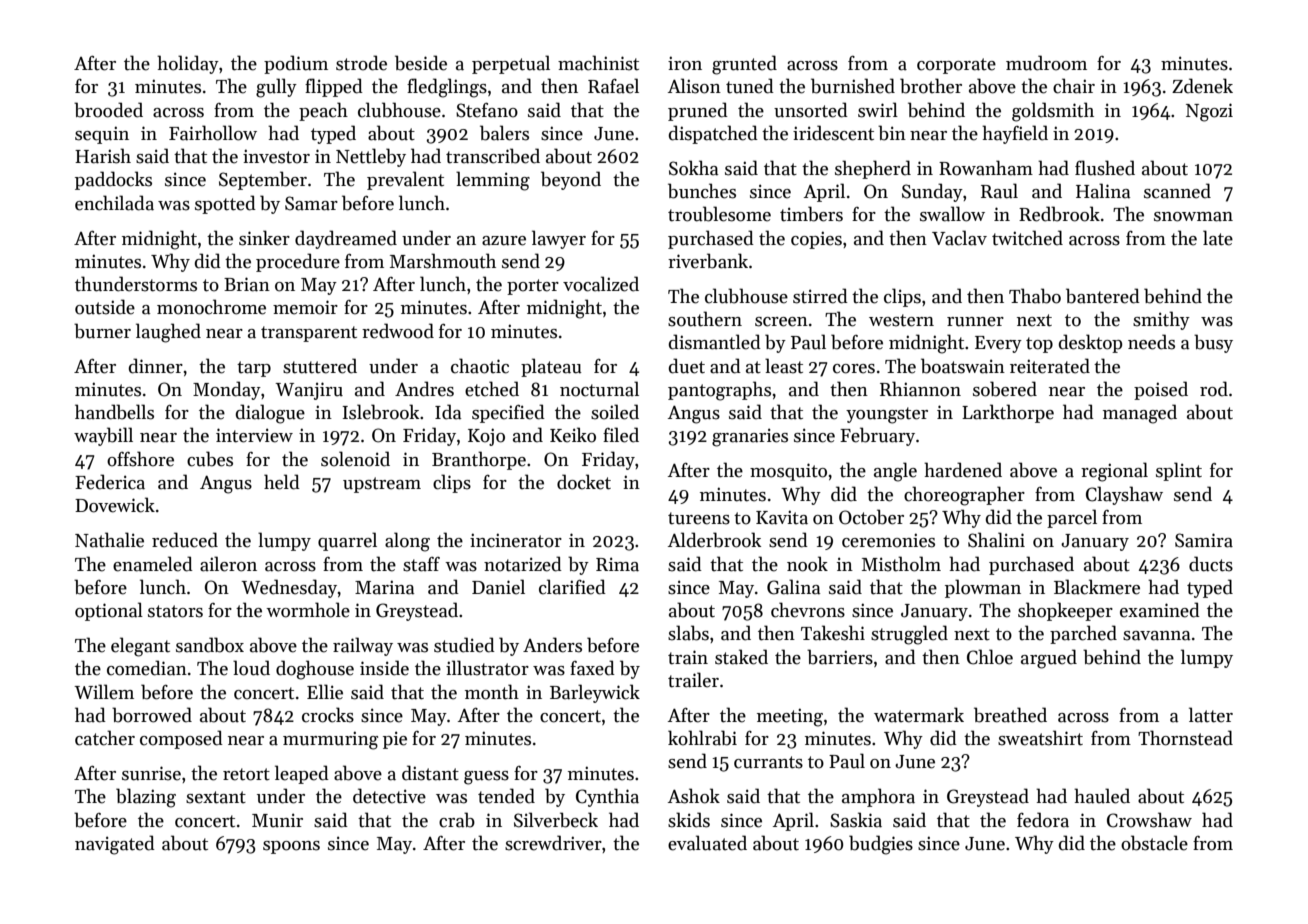 This screenshot has height=924, width=1308. What do you see at coordinates (621, 435) in the screenshot?
I see `filed` at bounding box center [621, 435].
